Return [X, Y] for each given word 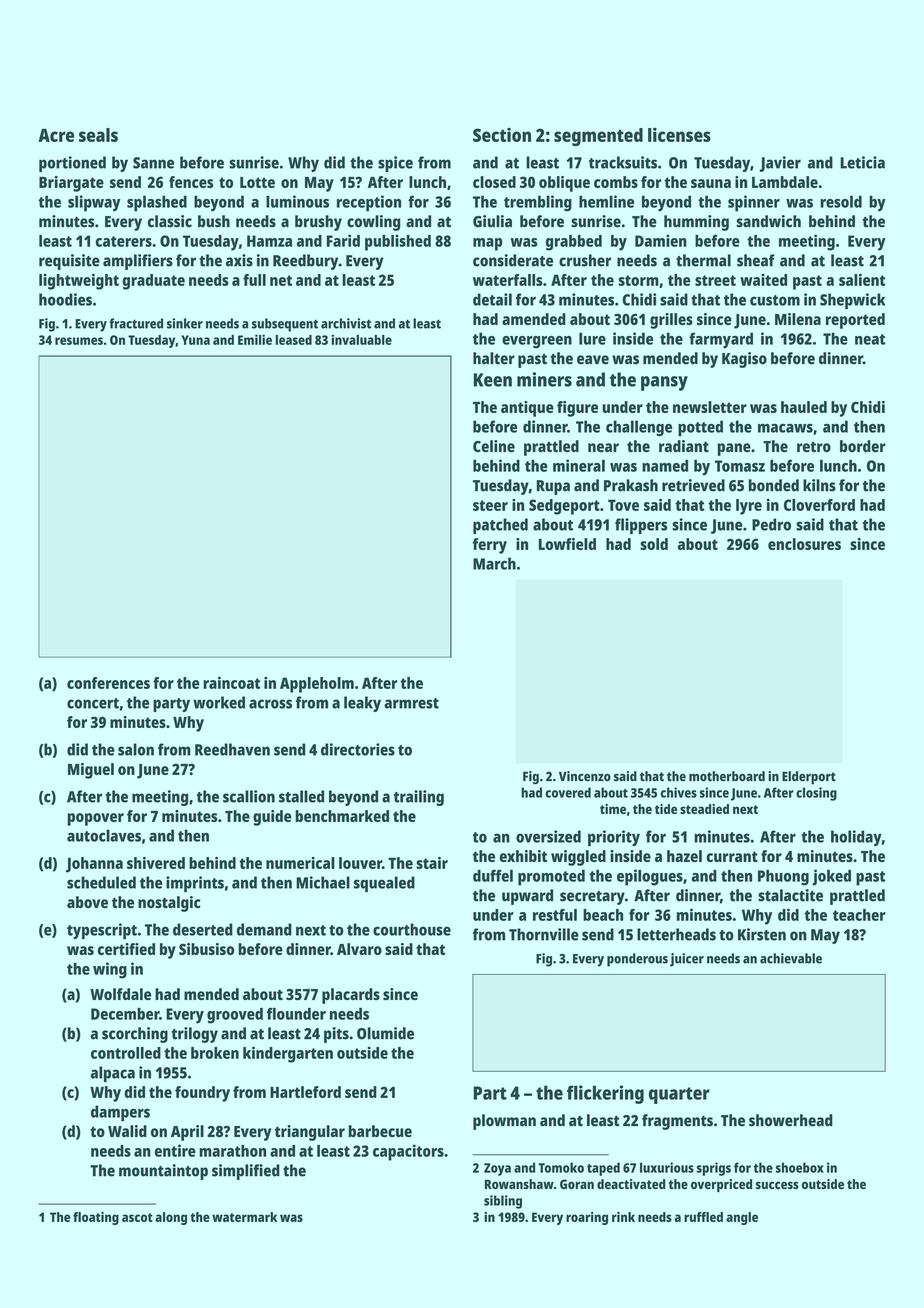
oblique [564, 184]
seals [98, 135]
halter [494, 358]
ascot [137, 1217]
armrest [411, 703]
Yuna [195, 340]
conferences [108, 683]
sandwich [768, 221]
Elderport [809, 778]
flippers [641, 526]
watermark [244, 1217]
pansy [664, 383]
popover [96, 819]
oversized [548, 836]
